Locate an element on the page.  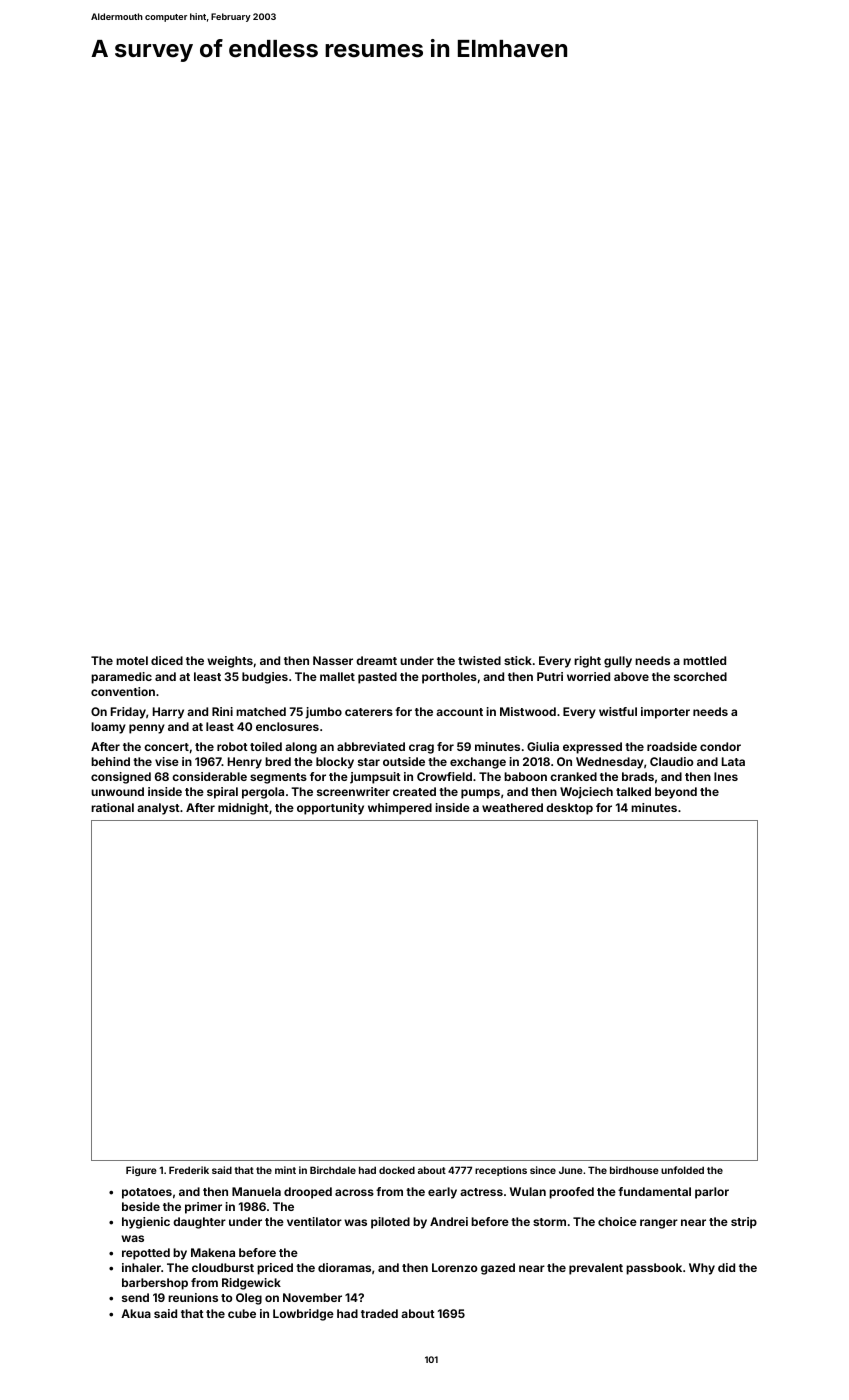
mottled is located at coordinates (704, 660).
